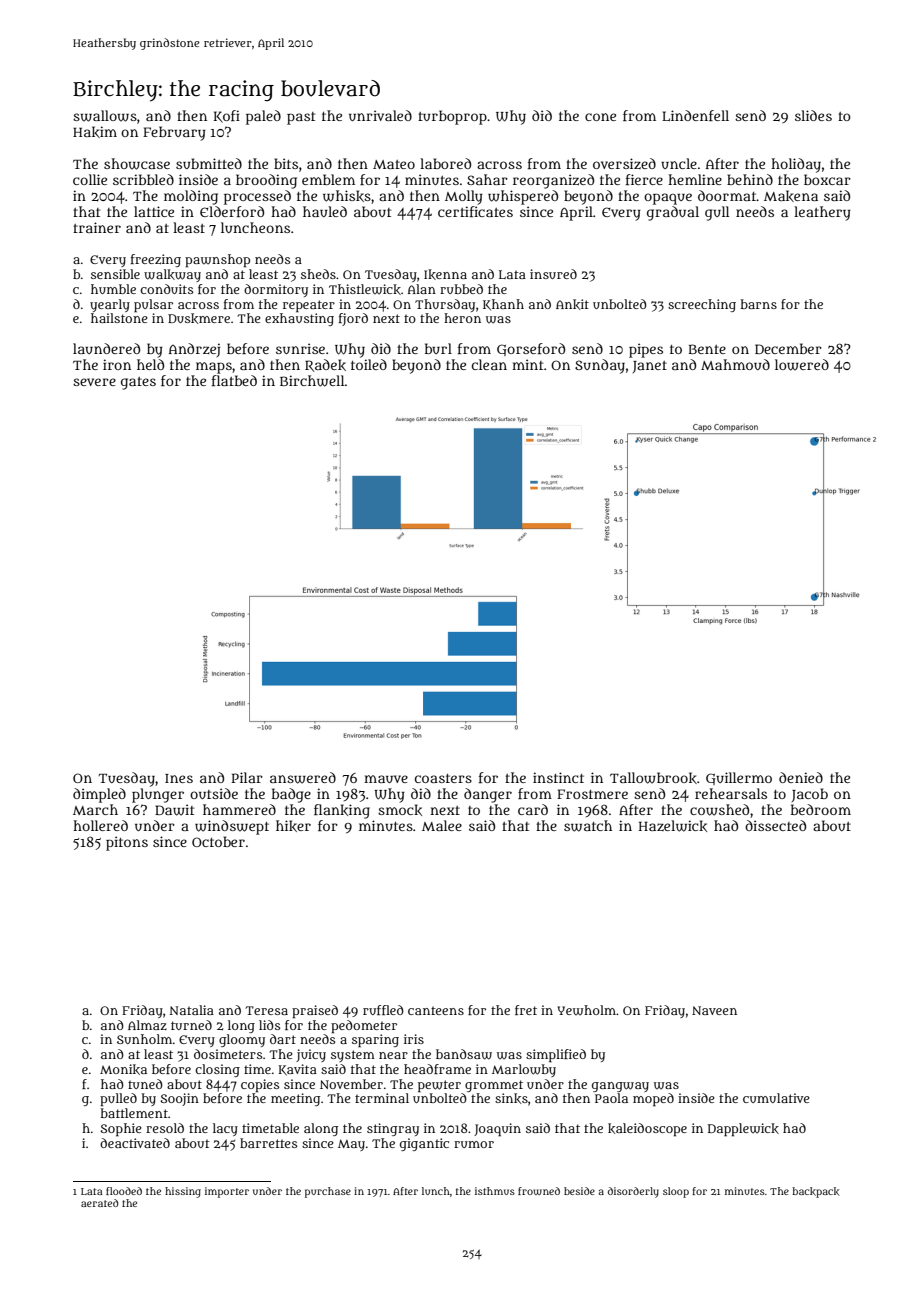 Image resolution: width=924 pixels, height=1308 pixels. Describe the element at coordinates (821, 809) in the screenshot. I see `bedroom` at that location.
